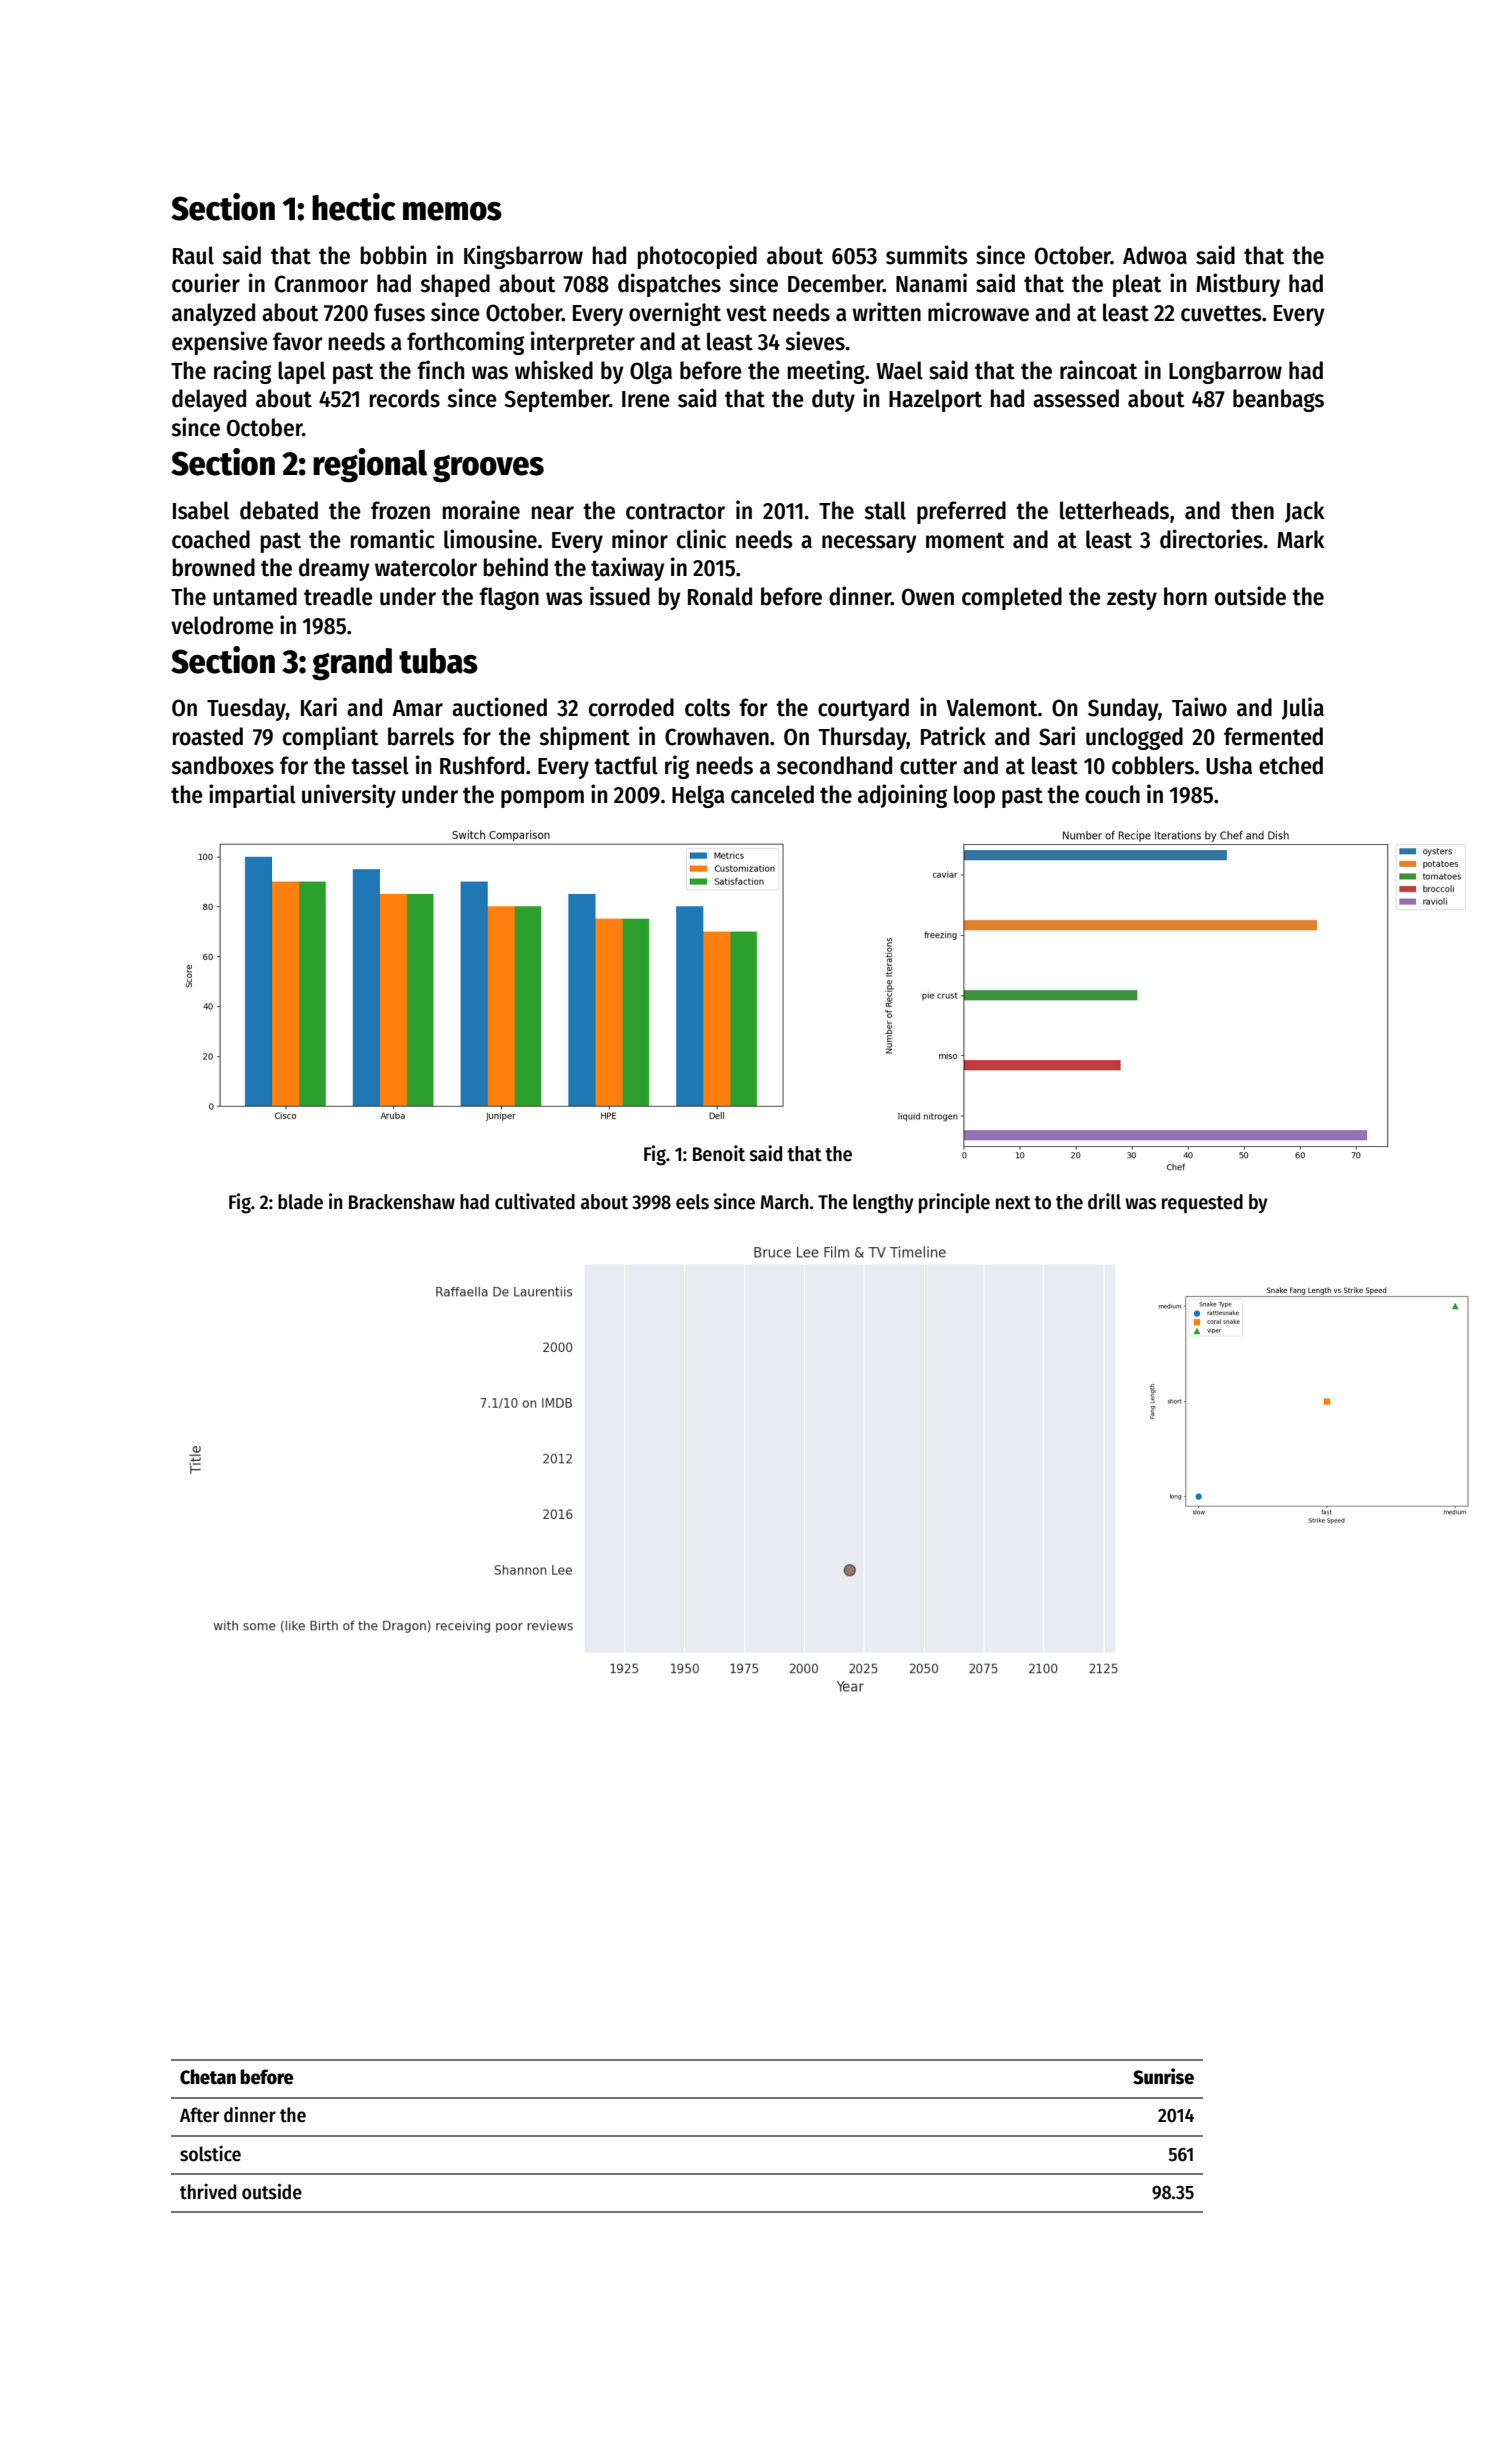  I want to click on principle, so click(954, 1203).
